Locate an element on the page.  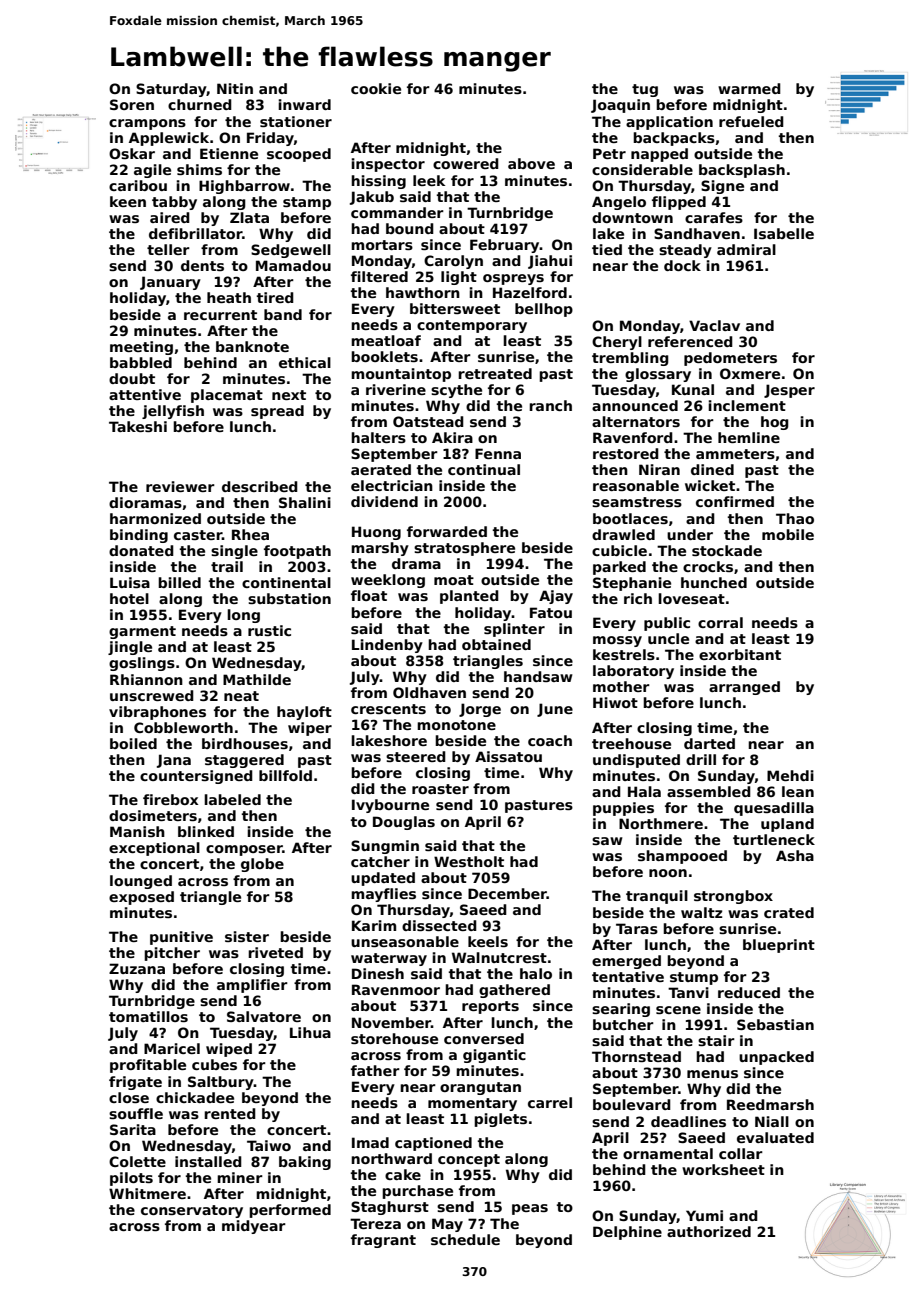
cookie is located at coordinates (376, 88).
